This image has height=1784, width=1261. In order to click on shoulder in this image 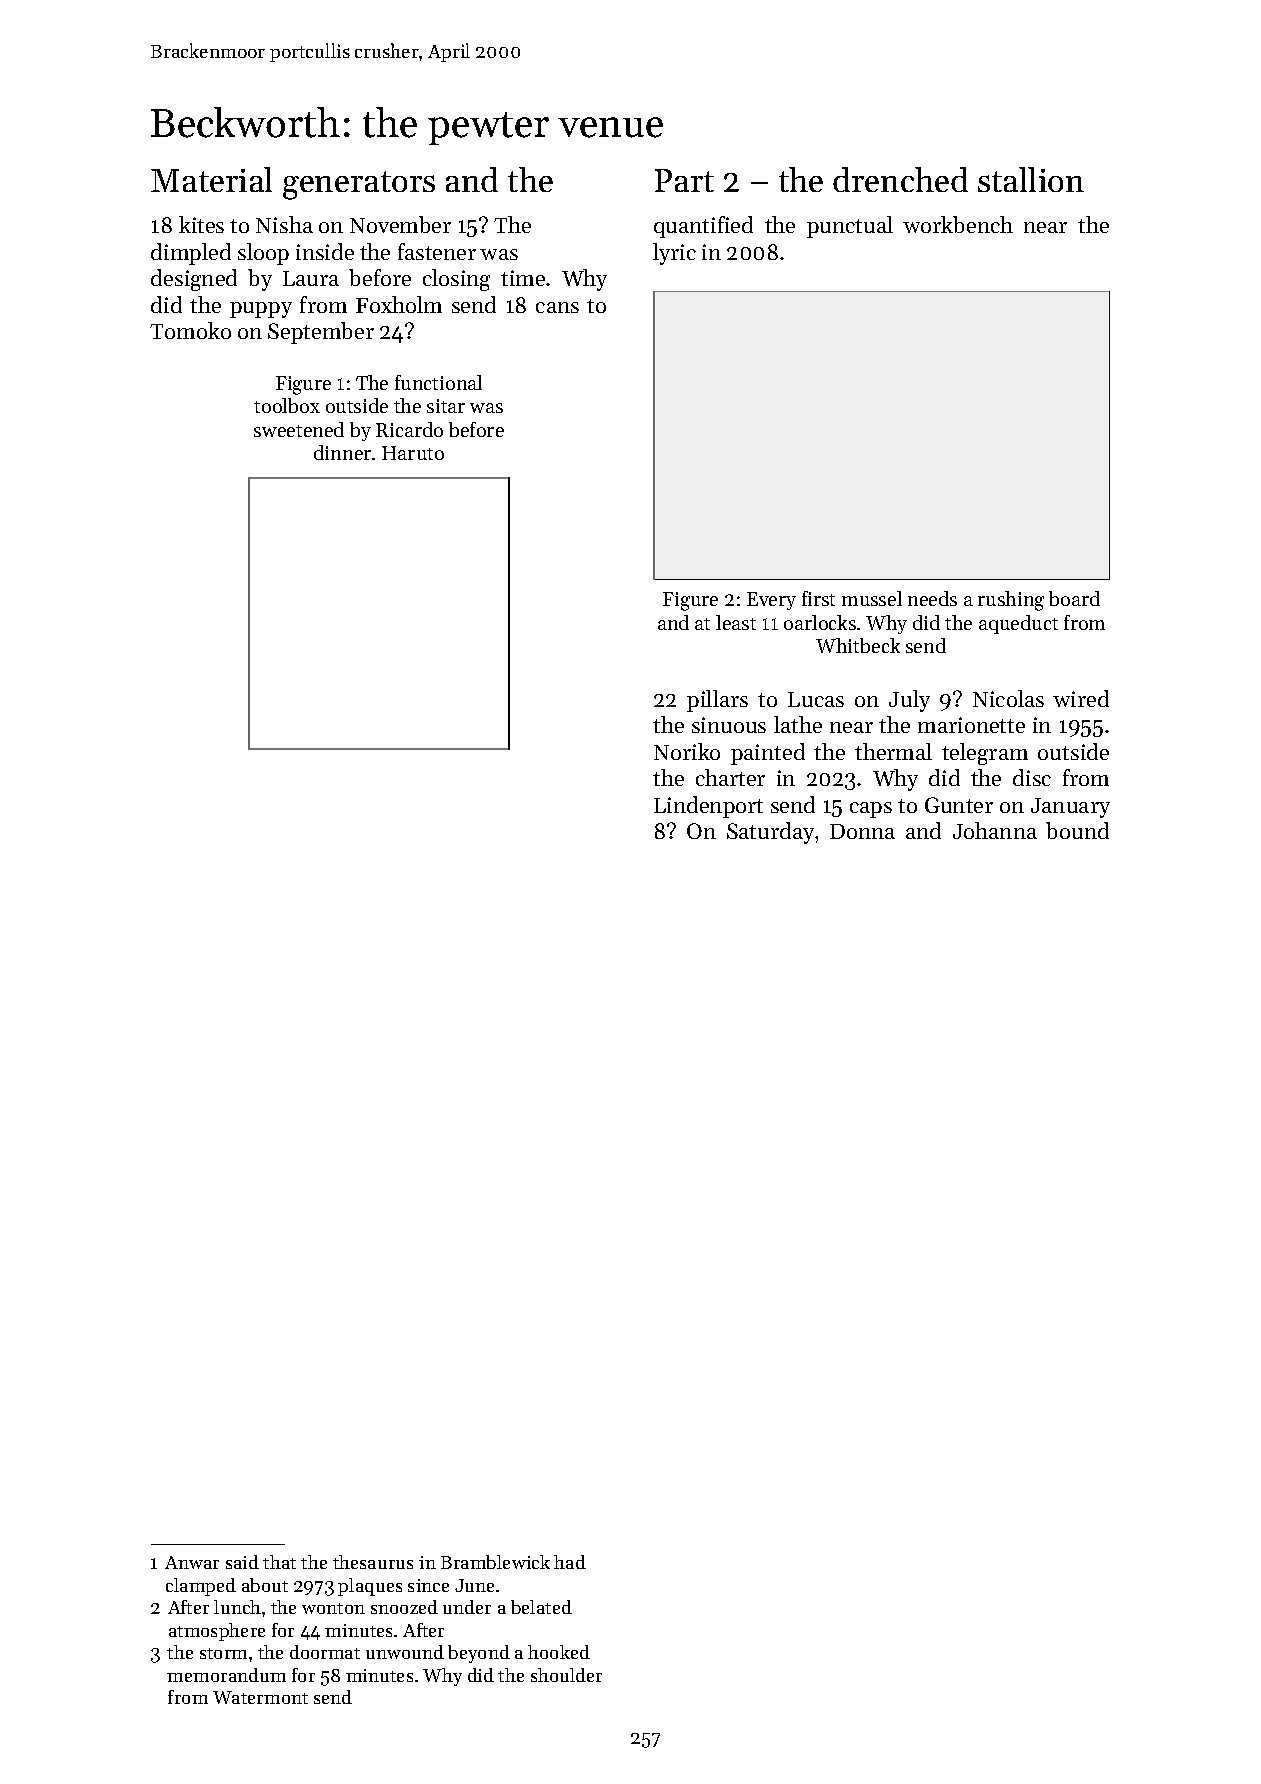, I will do `click(566, 1675)`.
